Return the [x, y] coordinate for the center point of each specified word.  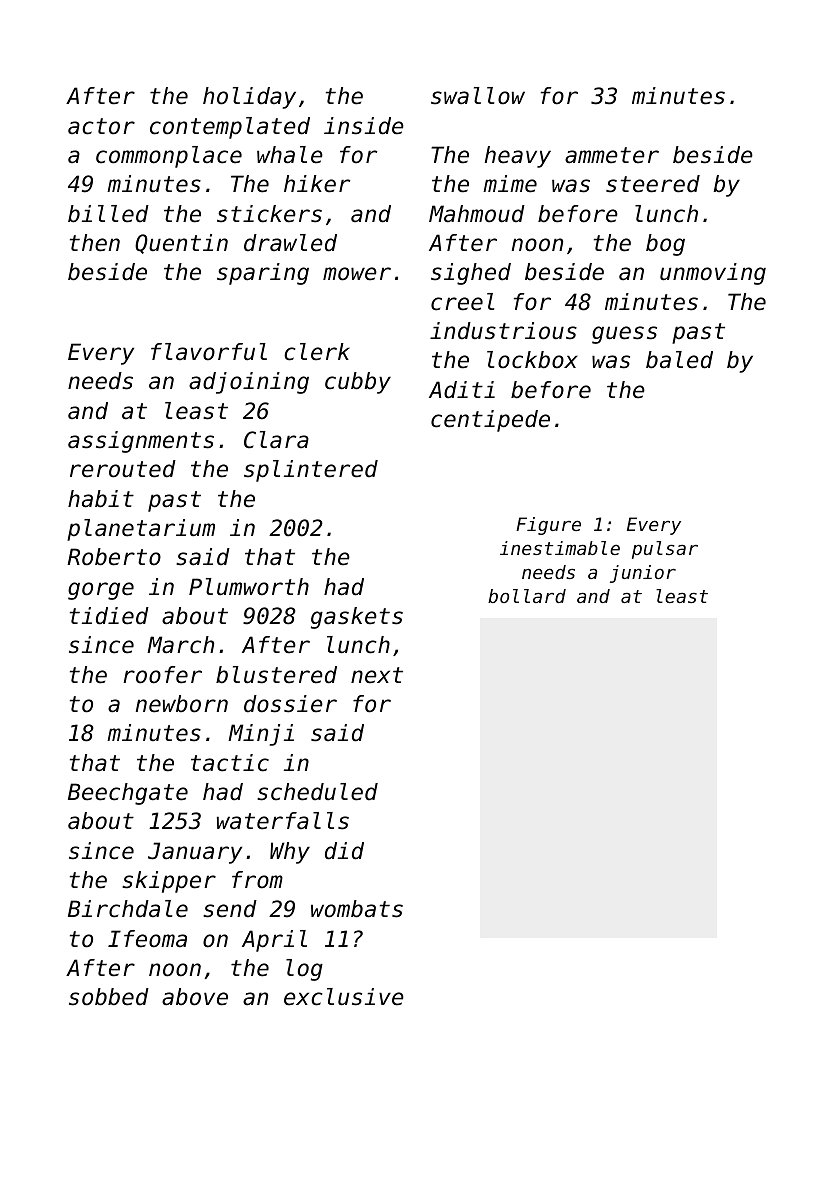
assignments [141, 442]
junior [643, 574]
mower [357, 274]
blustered [276, 675]
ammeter [612, 155]
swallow [478, 96]
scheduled [317, 792]
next [377, 675]
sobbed [109, 997]
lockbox [532, 360]
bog [665, 245]
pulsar [665, 550]
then [95, 243]
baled [679, 360]
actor [101, 126]
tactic [230, 763]
